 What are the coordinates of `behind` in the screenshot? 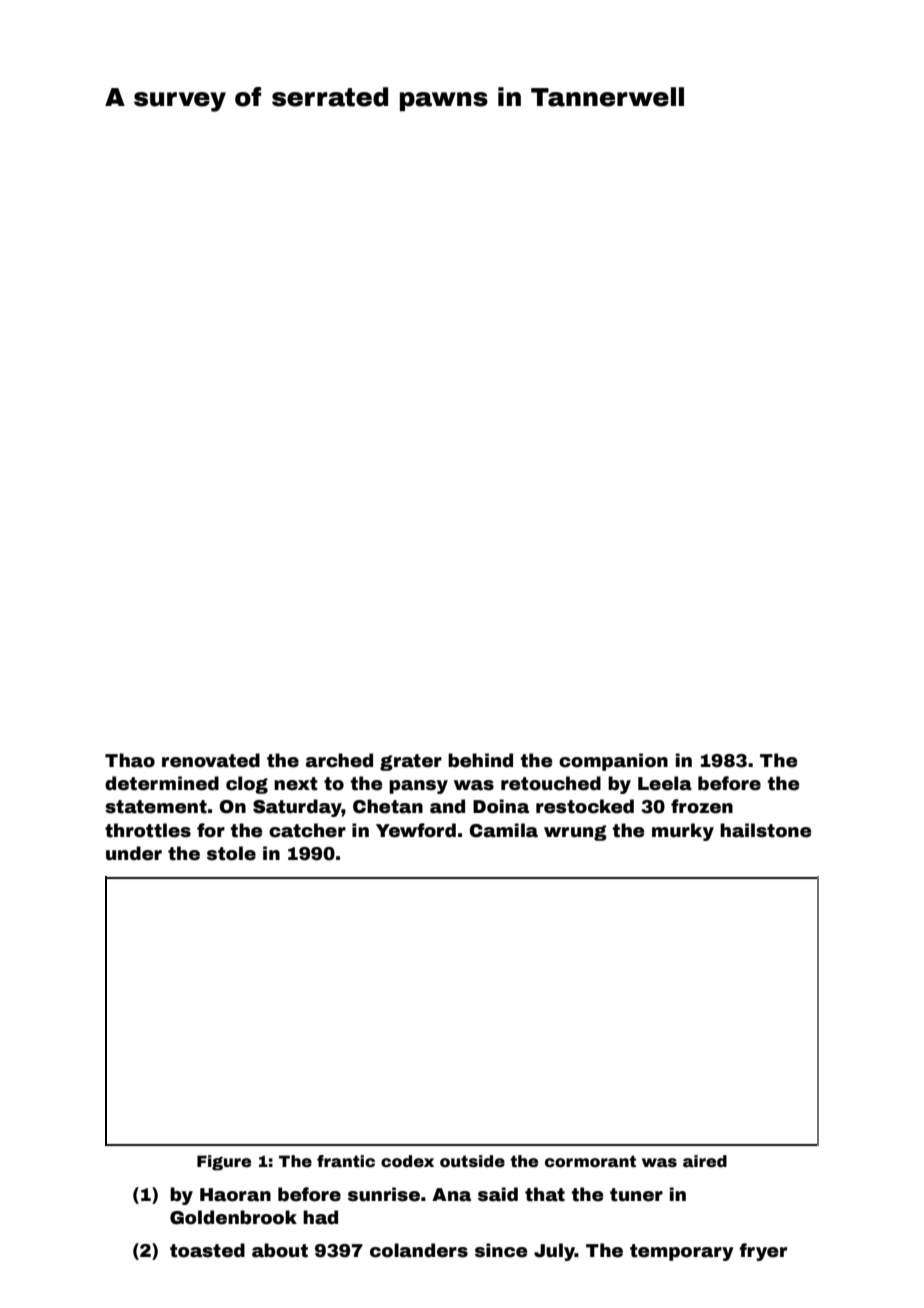 It's located at (480, 760).
